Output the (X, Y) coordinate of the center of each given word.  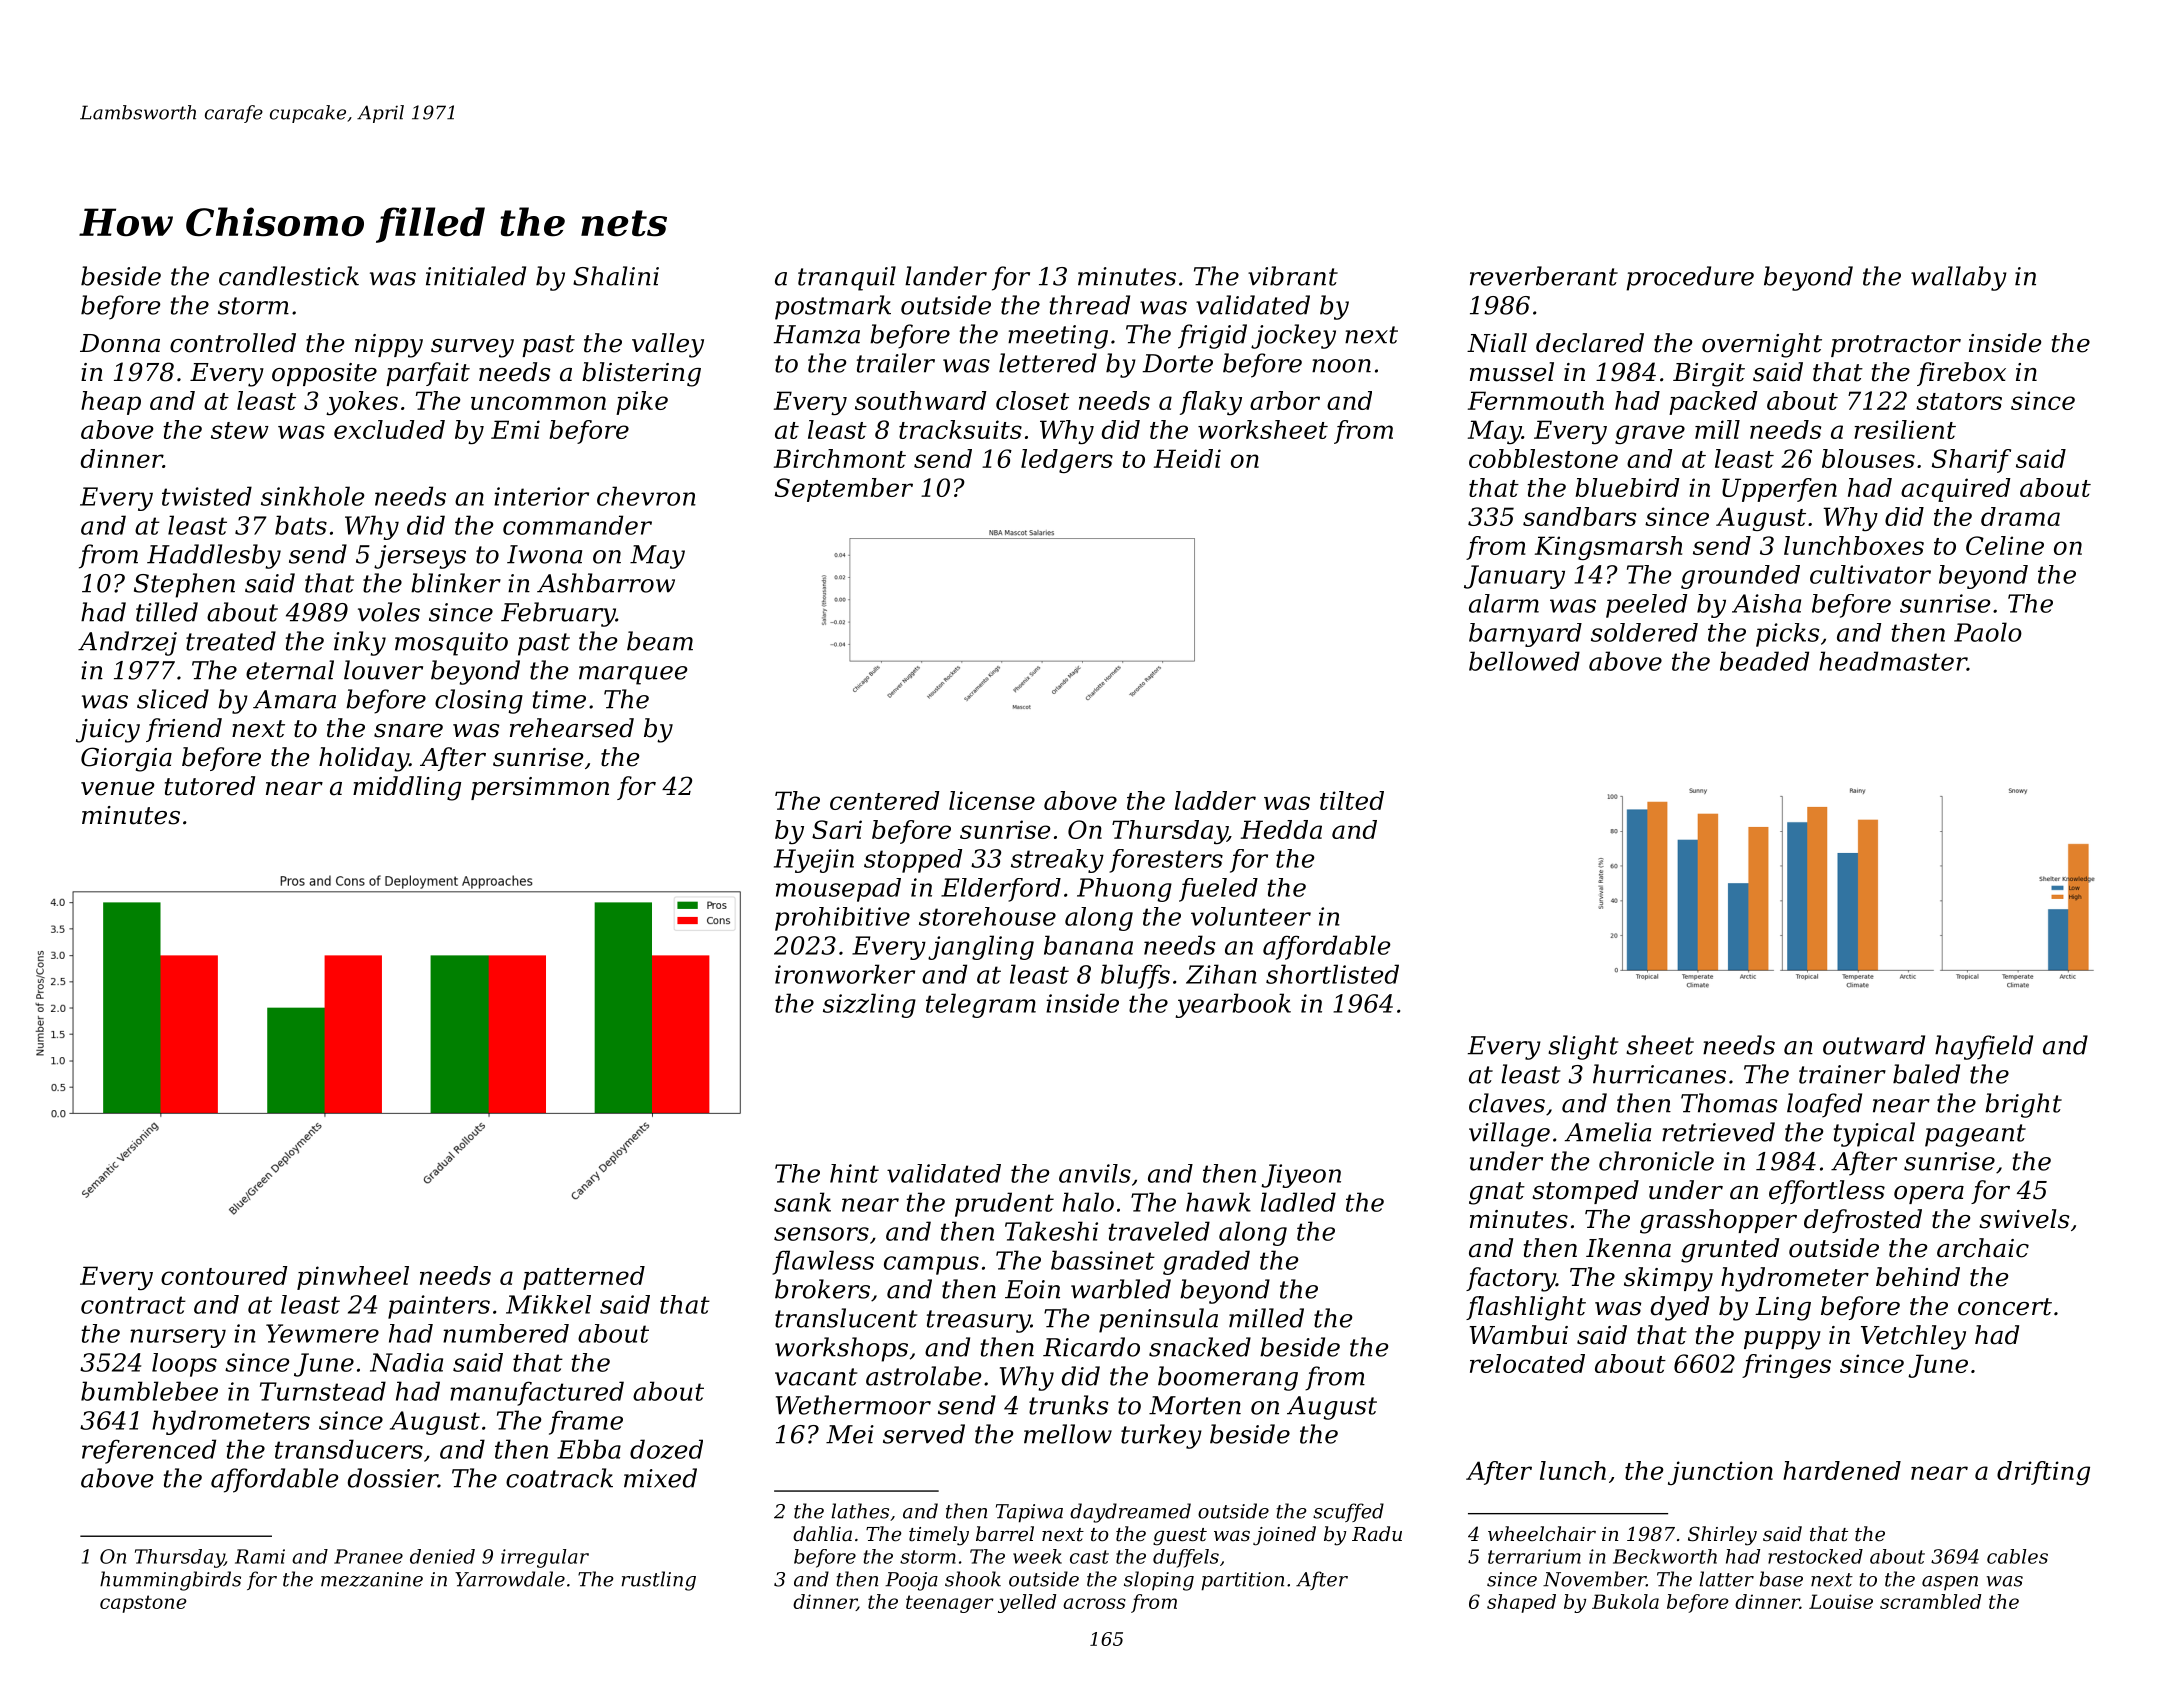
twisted (207, 496)
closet (1032, 400)
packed (1713, 403)
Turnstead (323, 1391)
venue (117, 789)
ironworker (845, 974)
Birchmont (840, 458)
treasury (979, 1321)
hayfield (1984, 1047)
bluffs (1135, 976)
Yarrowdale (510, 1579)
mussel (1512, 372)
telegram (981, 1005)
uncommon (538, 403)
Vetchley (1913, 1337)
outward (1874, 1045)
